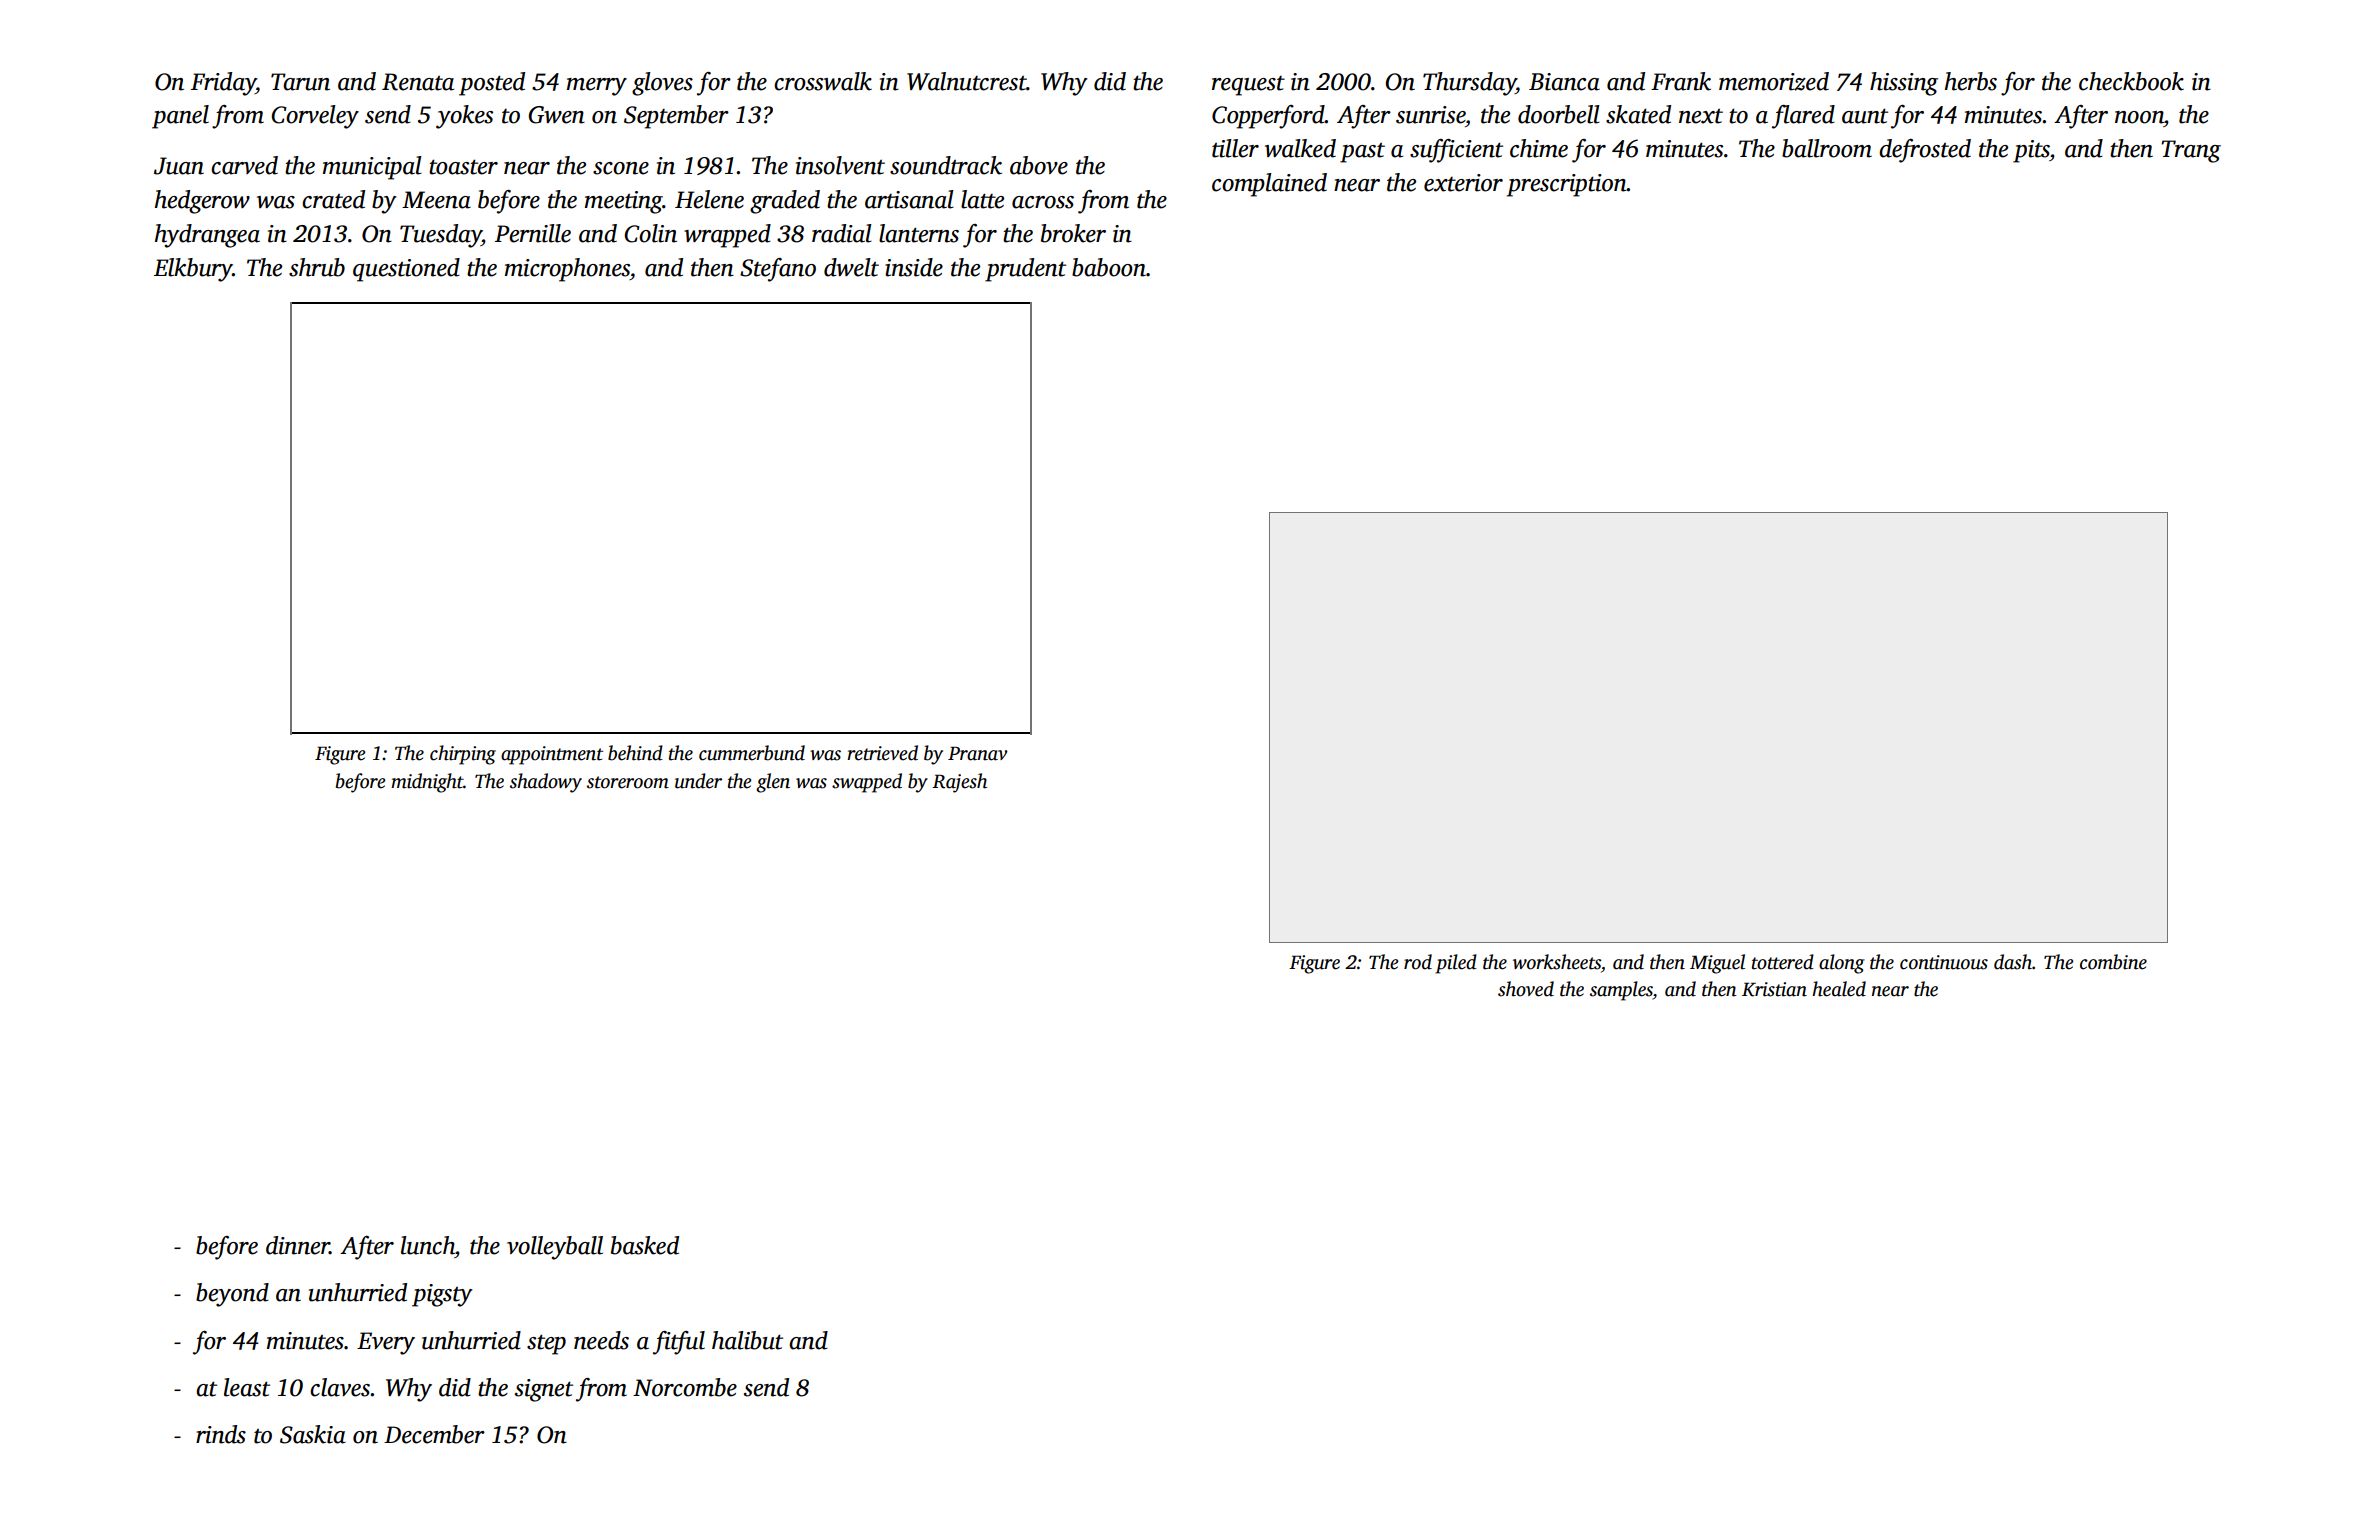 The height and width of the page is (1540, 2380). What do you see at coordinates (1567, 185) in the page?
I see `prescription` at bounding box center [1567, 185].
